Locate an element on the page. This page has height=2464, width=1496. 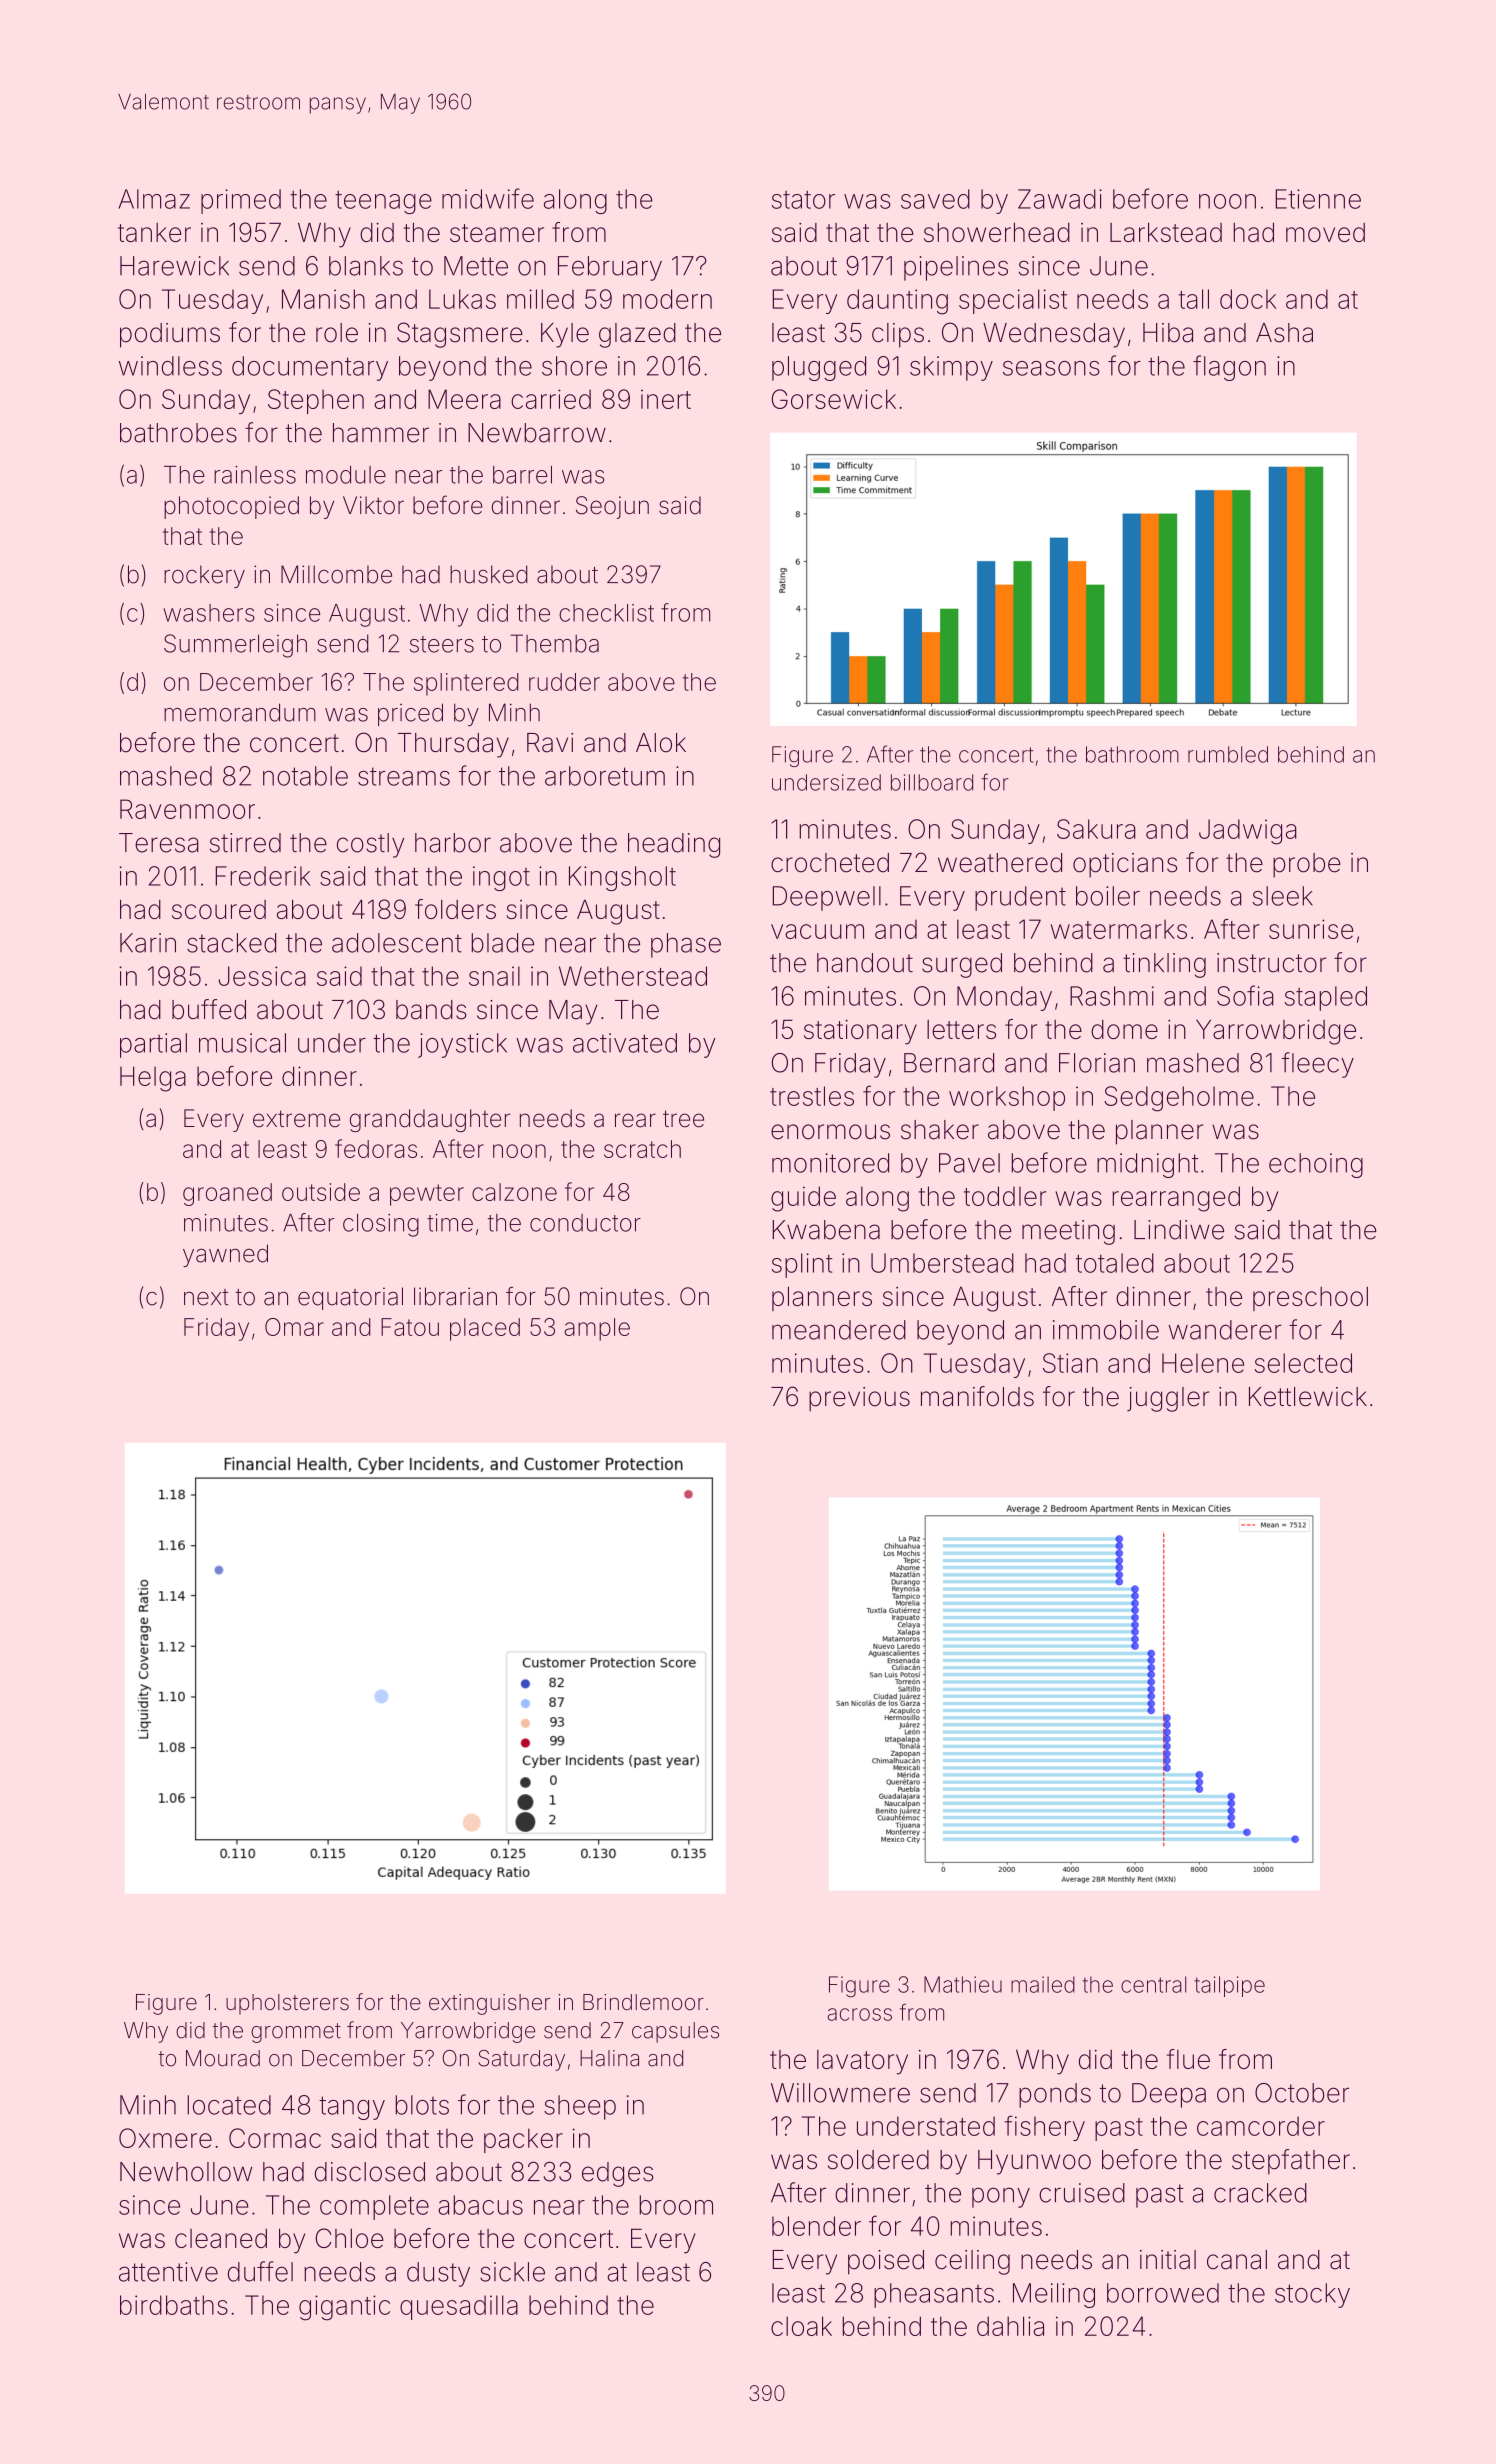
pony is located at coordinates (1001, 2197).
